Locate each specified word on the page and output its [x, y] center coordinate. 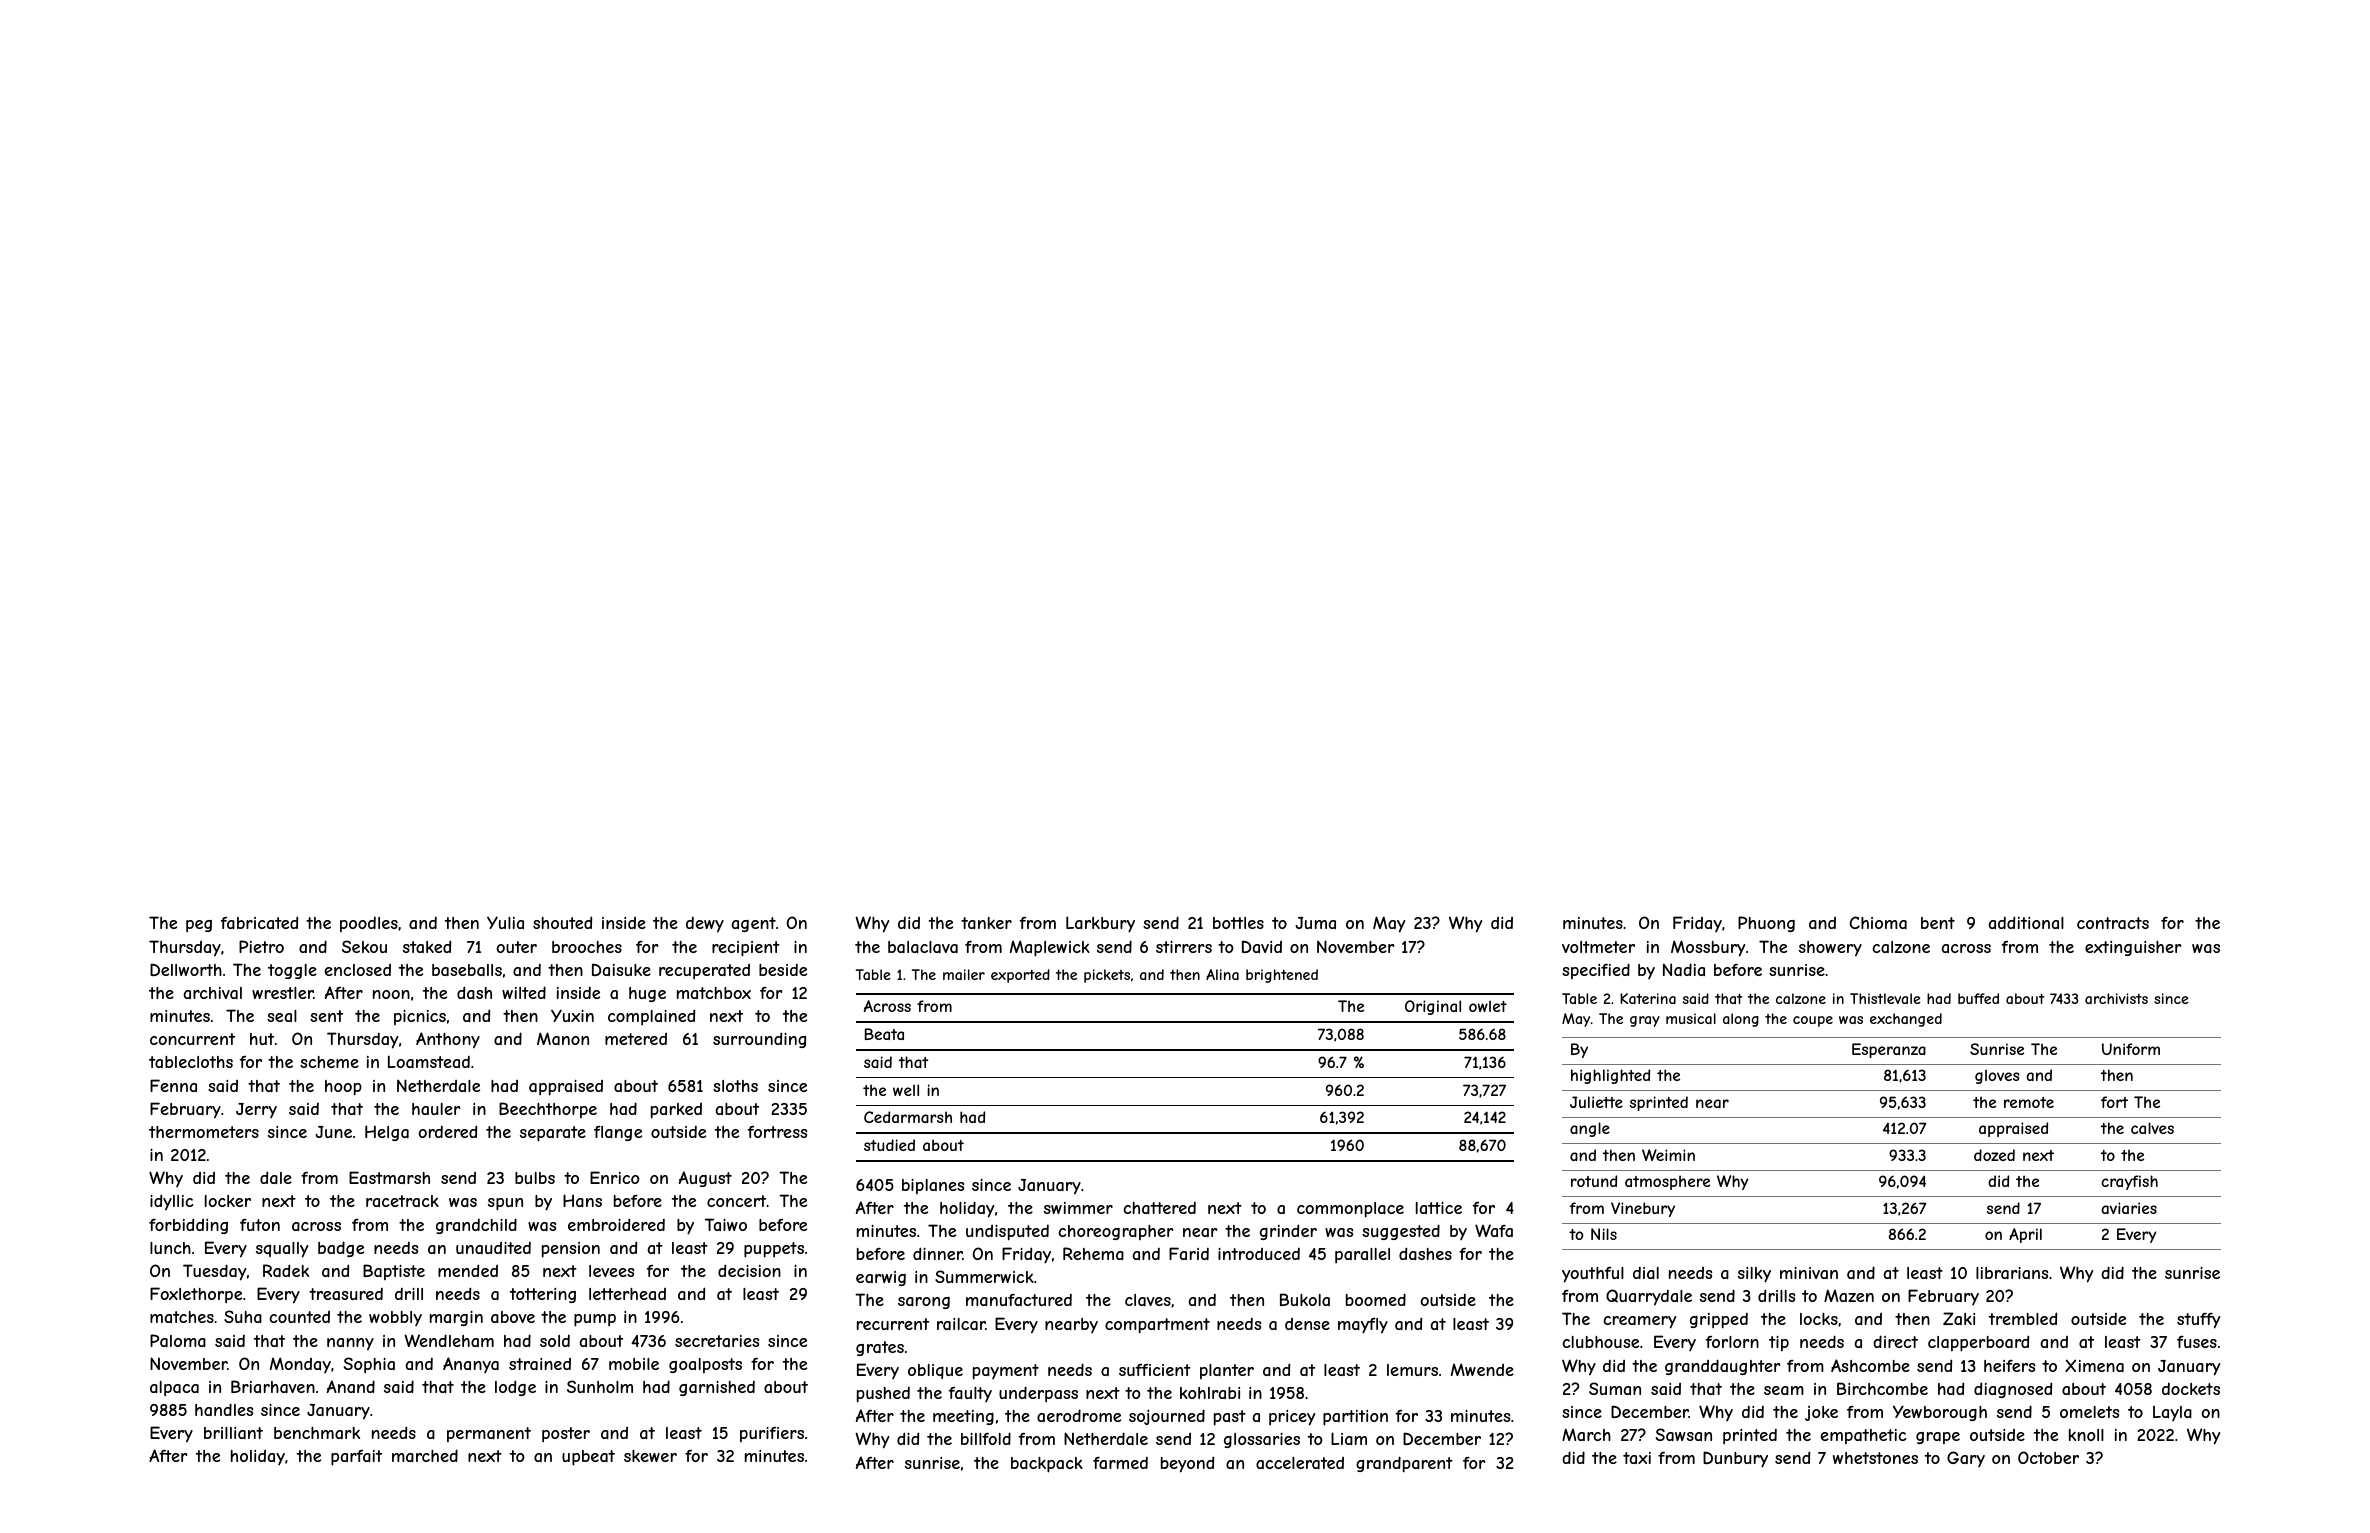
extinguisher [2133, 948]
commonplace [1350, 1210]
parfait [356, 1458]
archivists [2116, 998]
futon [260, 1225]
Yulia [505, 922]
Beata [884, 1034]
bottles [1238, 923]
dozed [1994, 1155]
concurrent [192, 1039]
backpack [1047, 1465]
